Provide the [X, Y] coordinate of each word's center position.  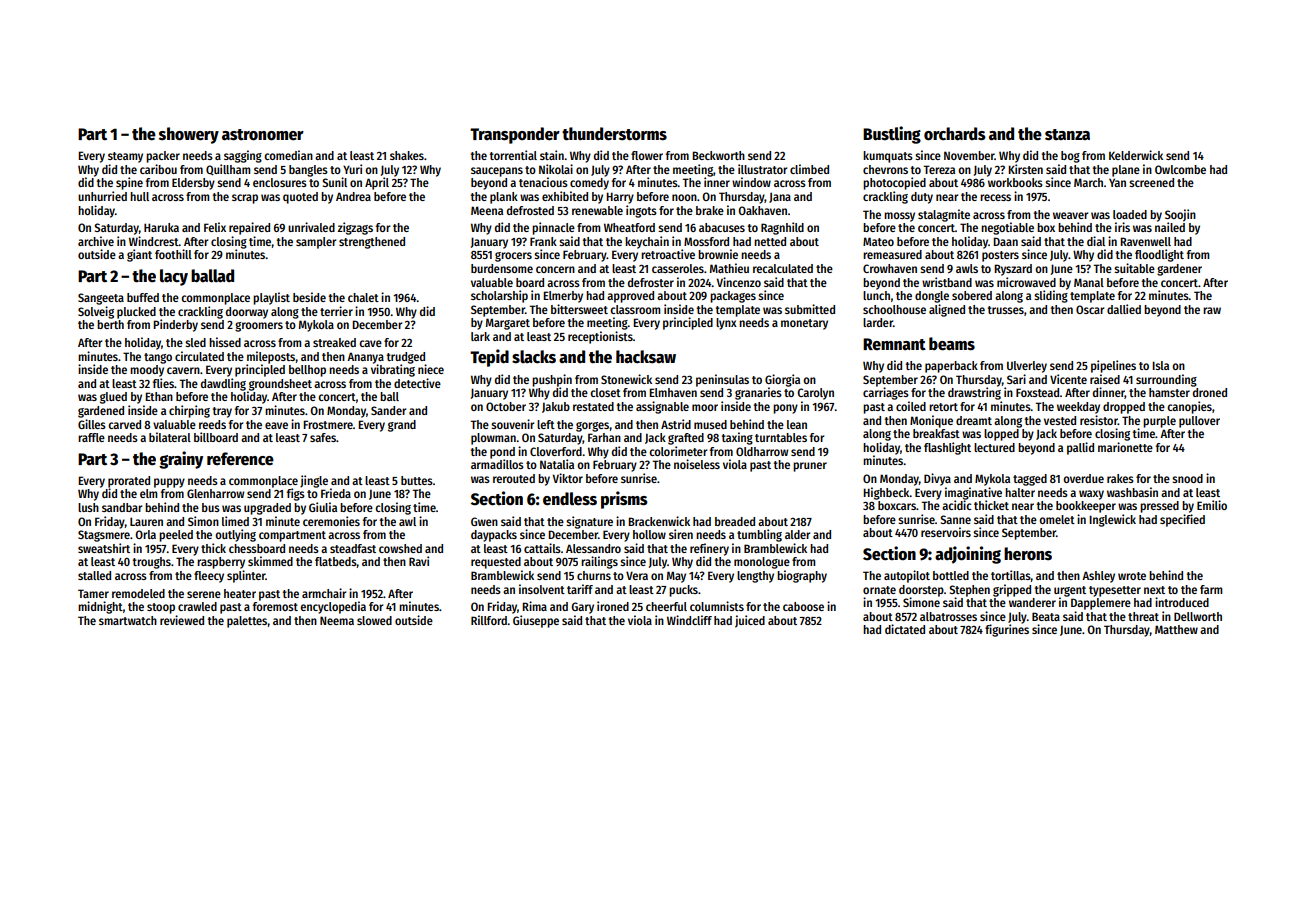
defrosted [530, 210]
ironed [613, 606]
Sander [388, 410]
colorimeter [678, 451]
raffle [91, 437]
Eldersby [193, 184]
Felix [215, 227]
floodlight [1159, 255]
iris [1122, 227]
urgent [1070, 591]
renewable [597, 210]
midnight [100, 607]
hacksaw [646, 357]
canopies [1189, 407]
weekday [1078, 408]
